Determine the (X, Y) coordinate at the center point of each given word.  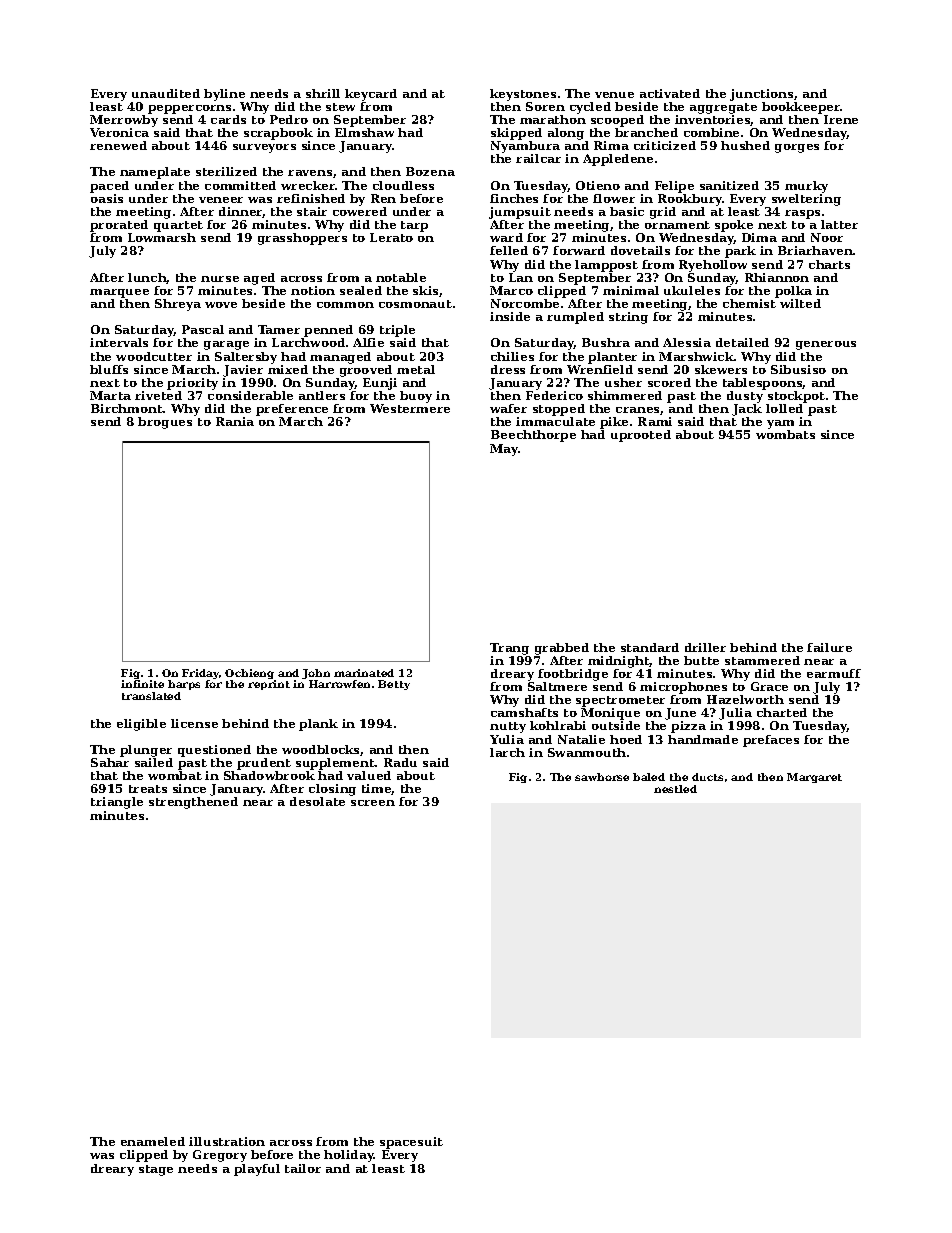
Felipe (674, 187)
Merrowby (124, 121)
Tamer (279, 329)
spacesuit (411, 1143)
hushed (745, 145)
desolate (317, 801)
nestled (675, 789)
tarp (414, 226)
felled (509, 250)
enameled (153, 1141)
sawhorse (602, 777)
